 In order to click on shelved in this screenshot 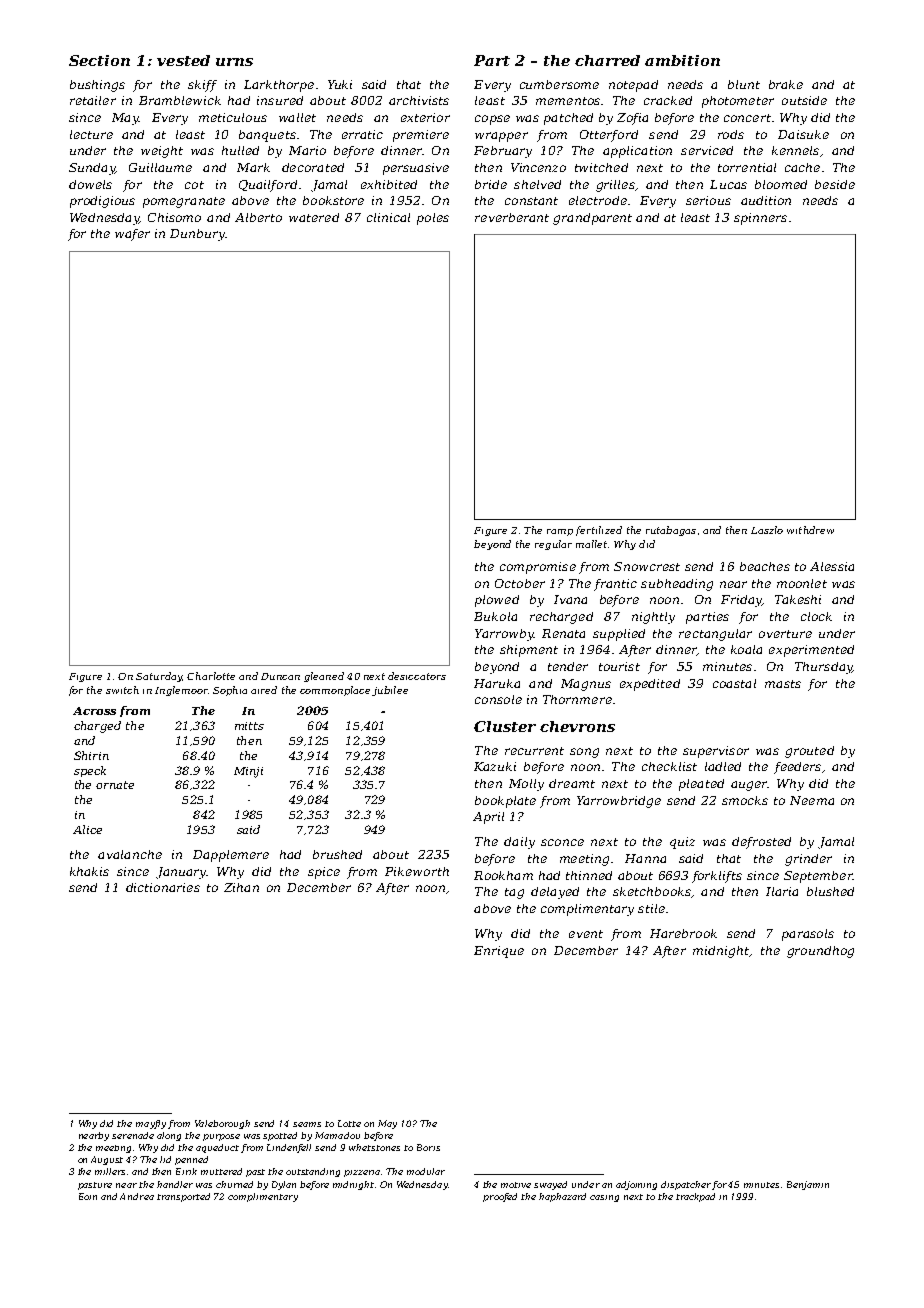, I will do `click(537, 184)`.
